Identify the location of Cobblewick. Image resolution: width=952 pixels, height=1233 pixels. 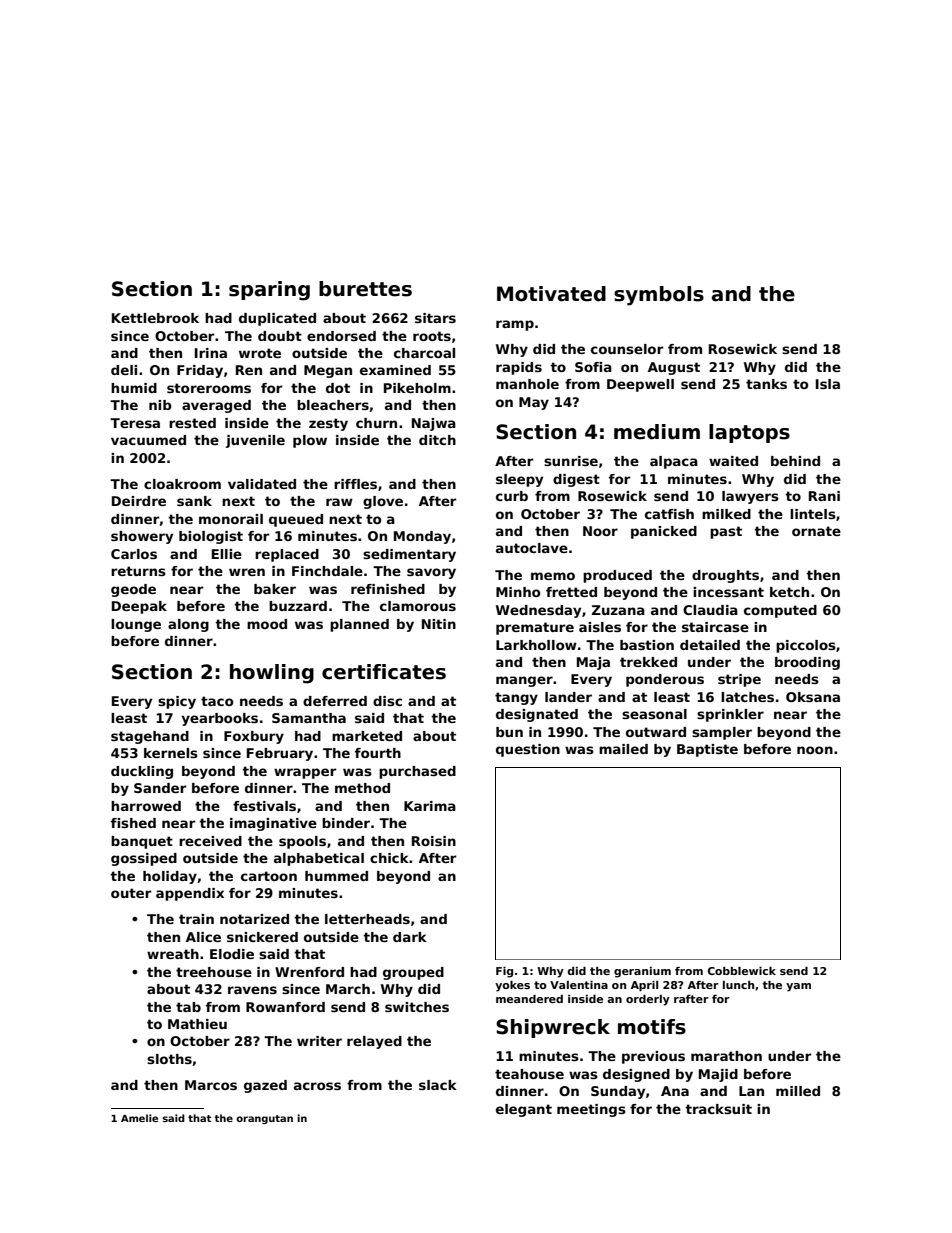
(742, 971).
